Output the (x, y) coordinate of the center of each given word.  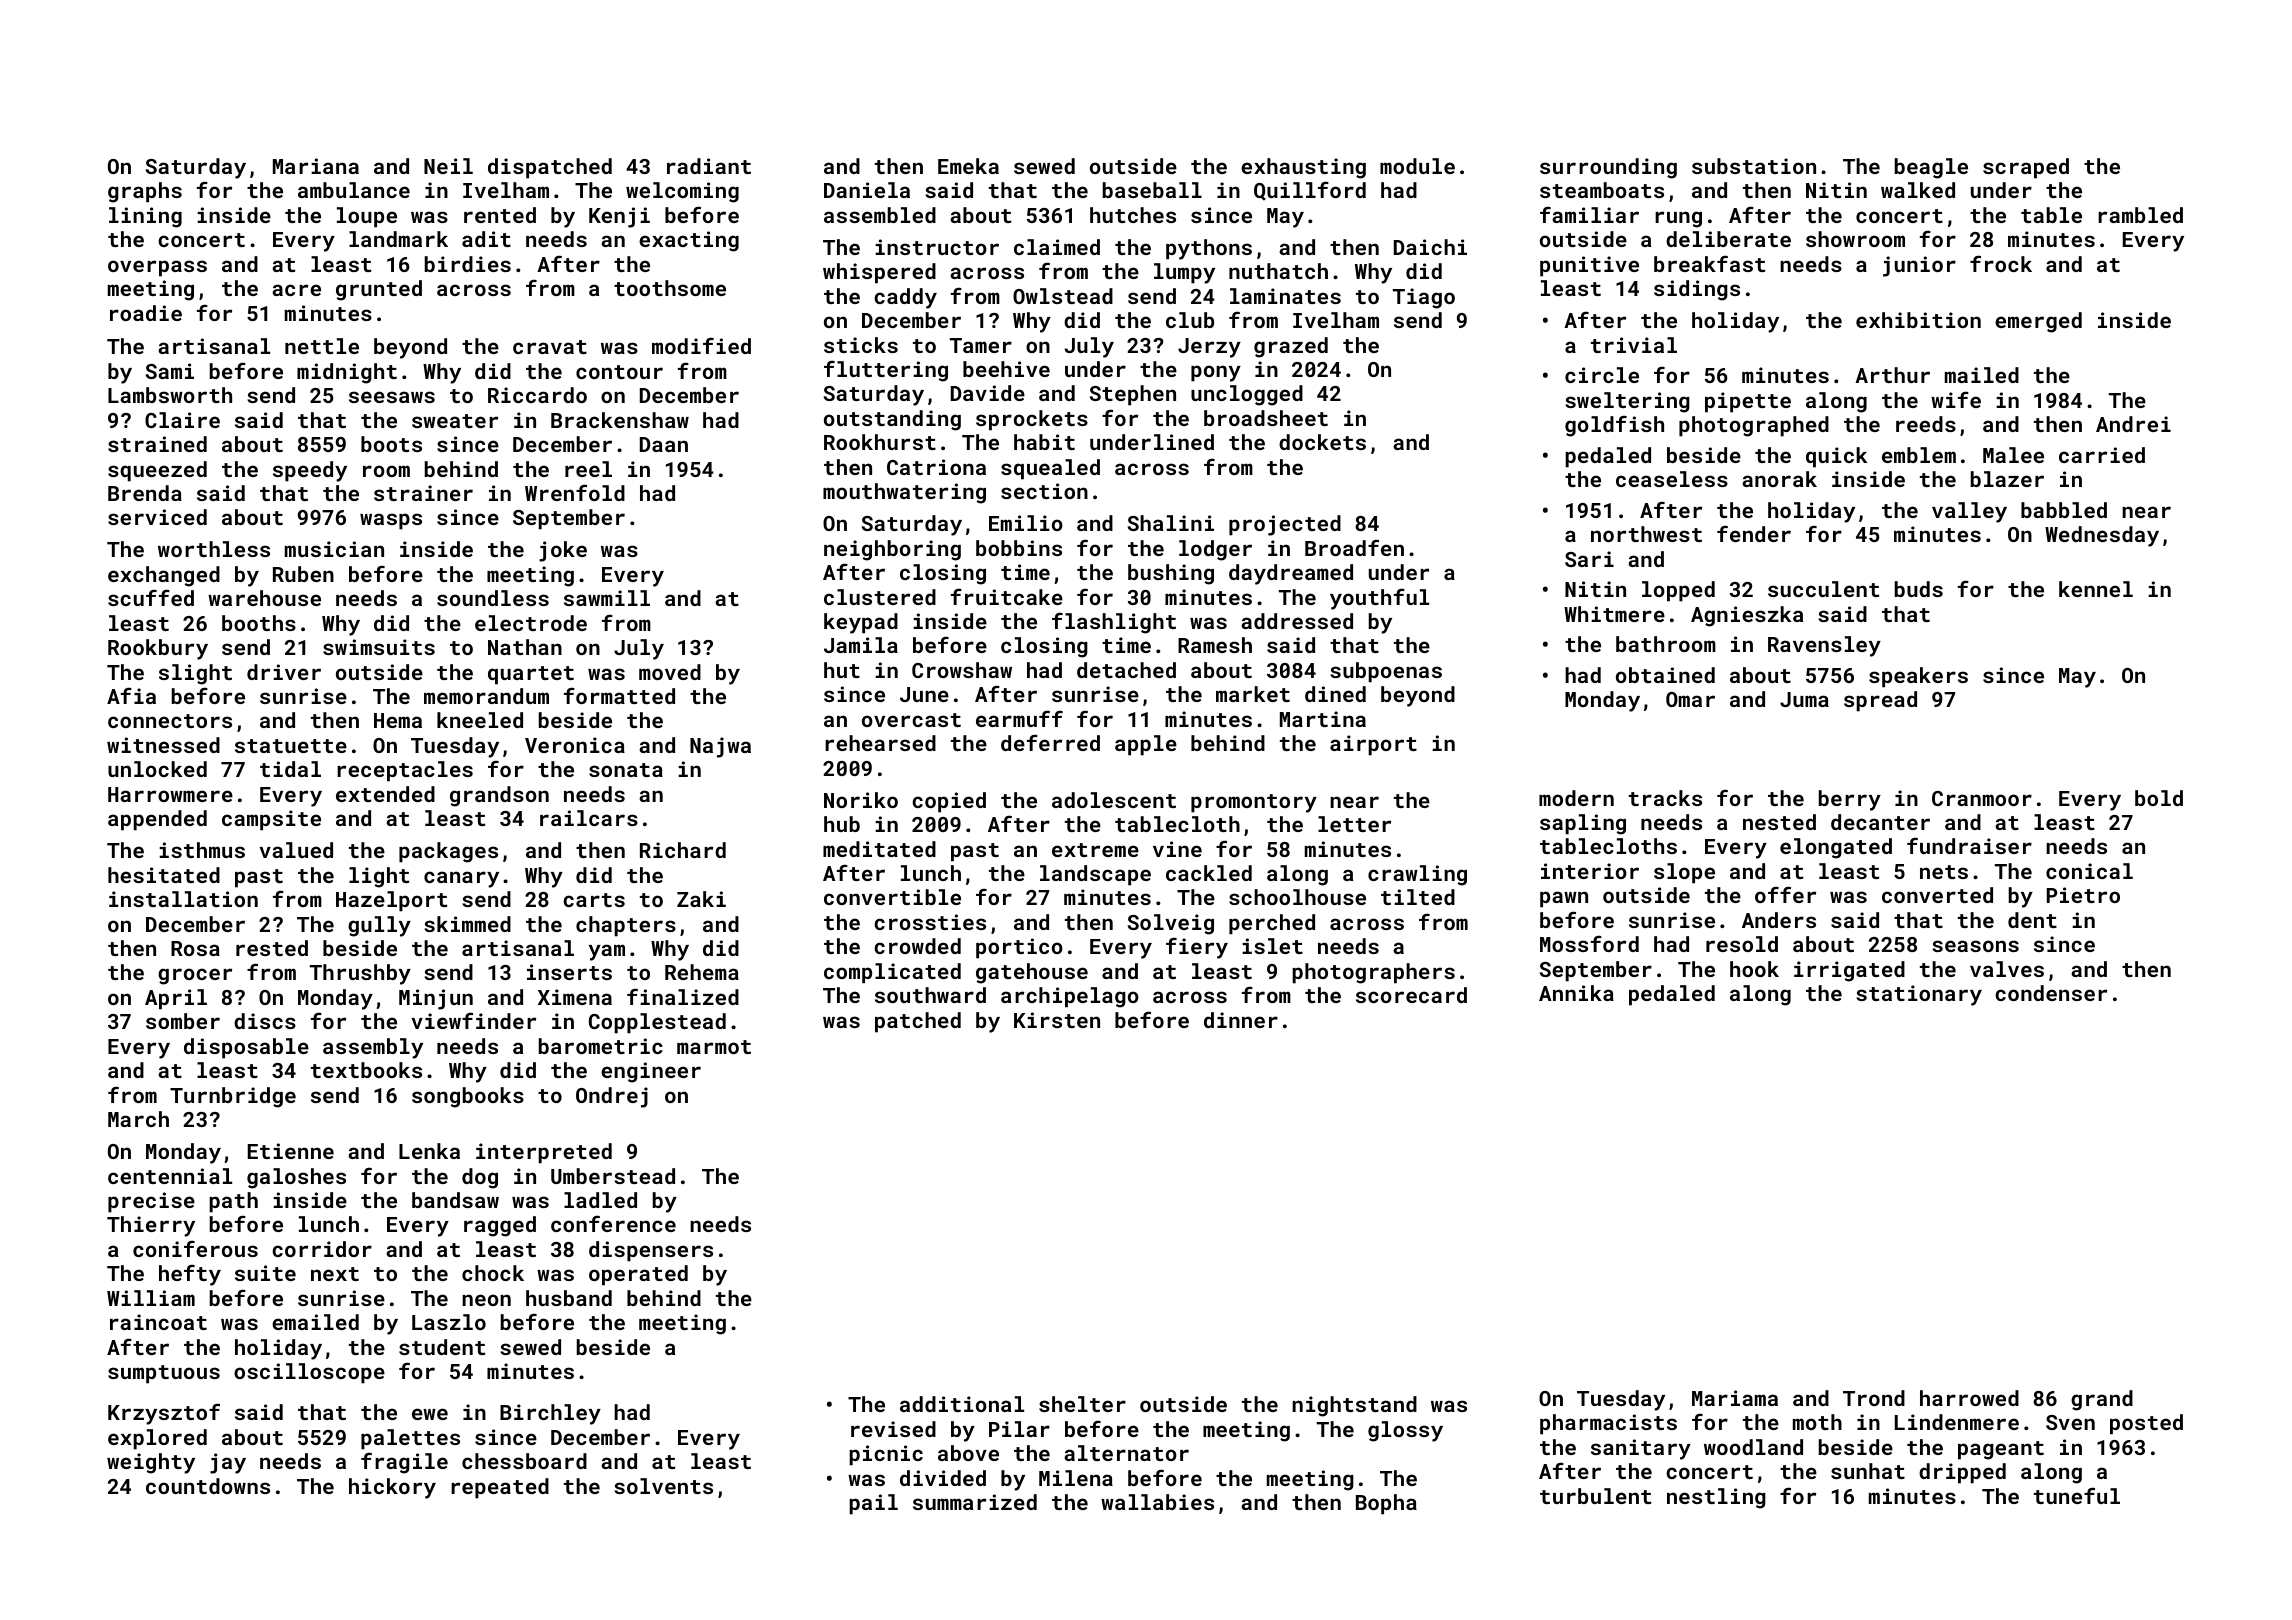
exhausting (1303, 168)
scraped (2026, 168)
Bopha (1386, 1504)
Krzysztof (164, 1414)
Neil (448, 166)
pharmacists (1608, 1424)
